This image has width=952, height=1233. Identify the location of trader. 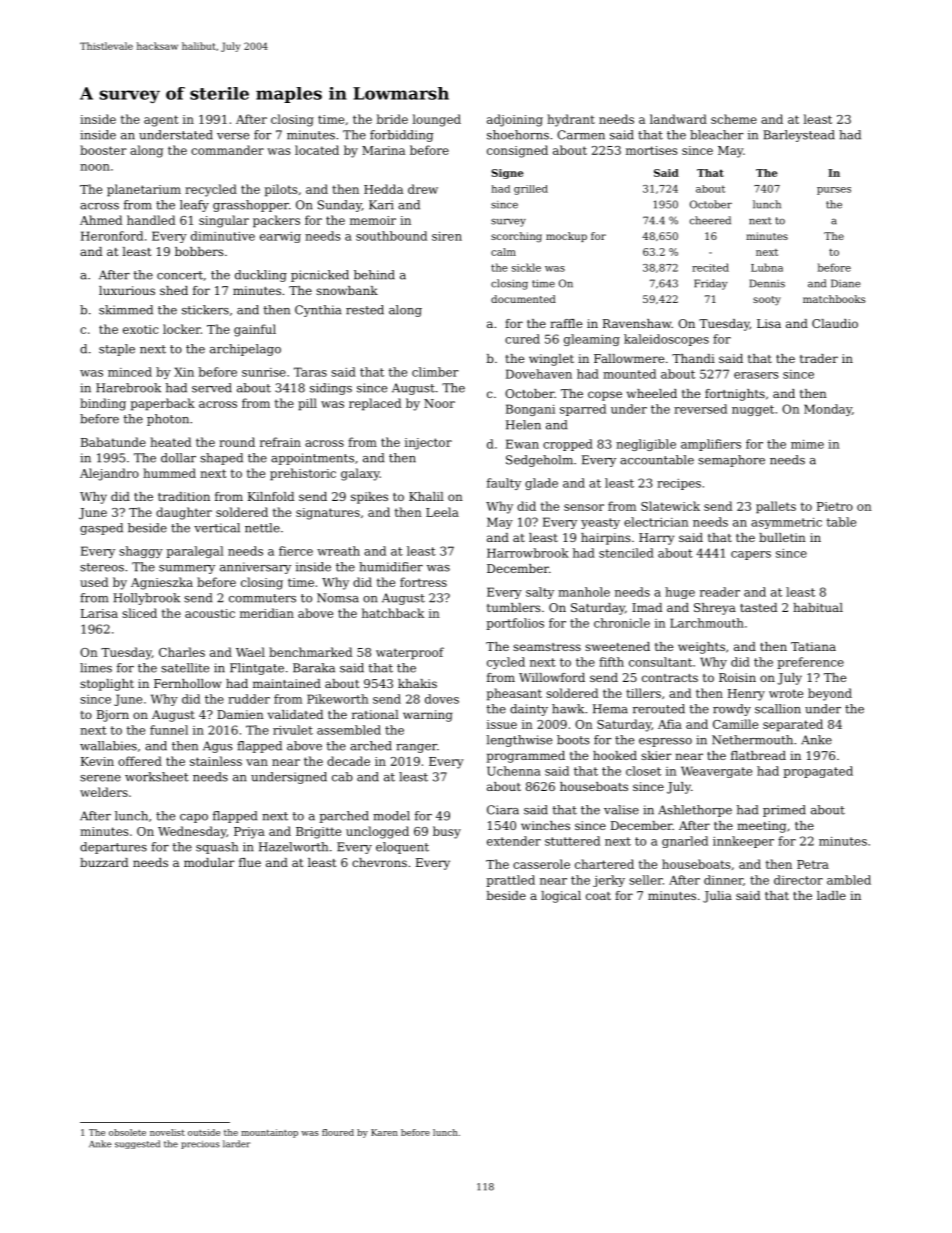
(819, 358).
